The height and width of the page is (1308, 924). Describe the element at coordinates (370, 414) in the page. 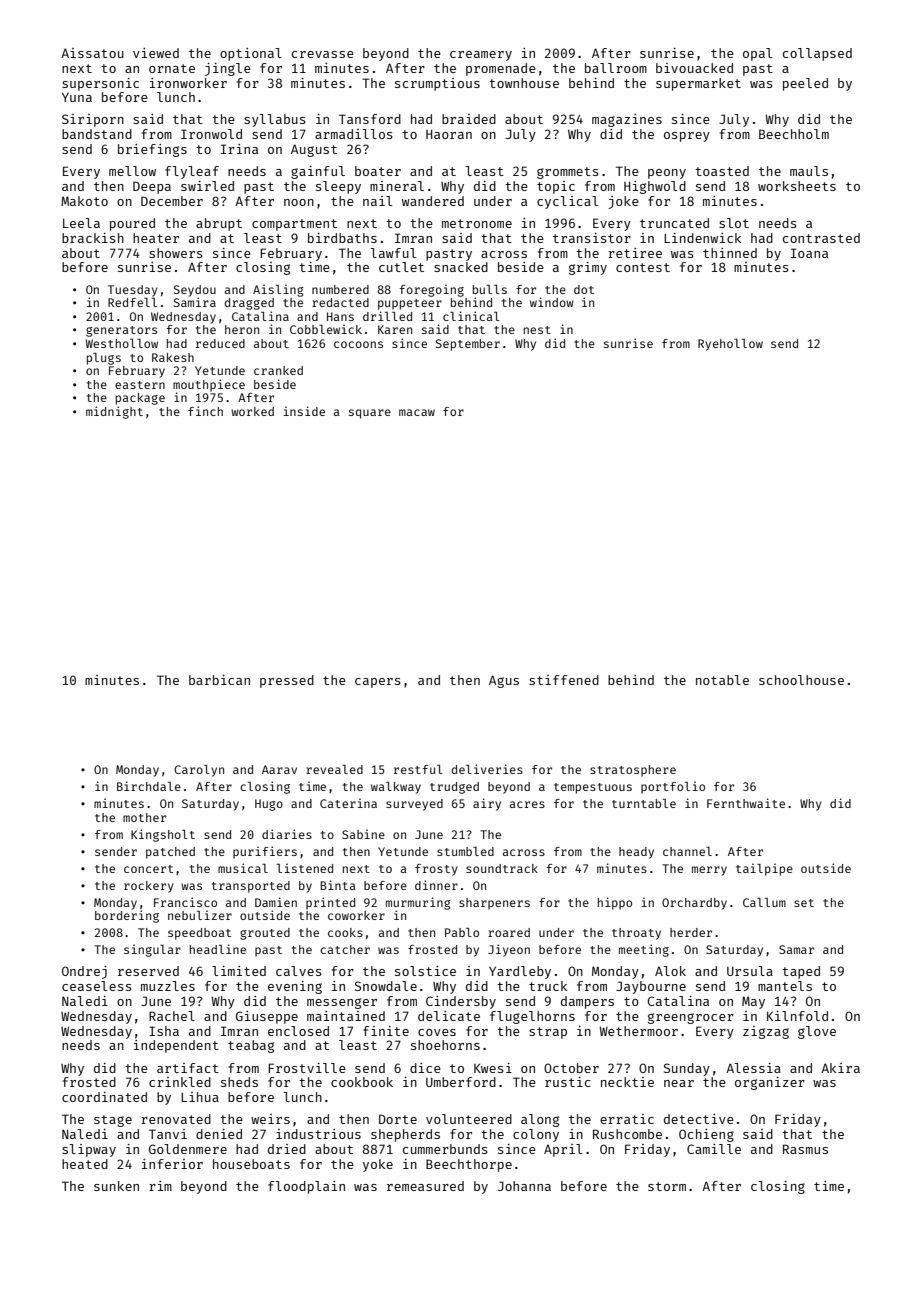

I see `square` at that location.
